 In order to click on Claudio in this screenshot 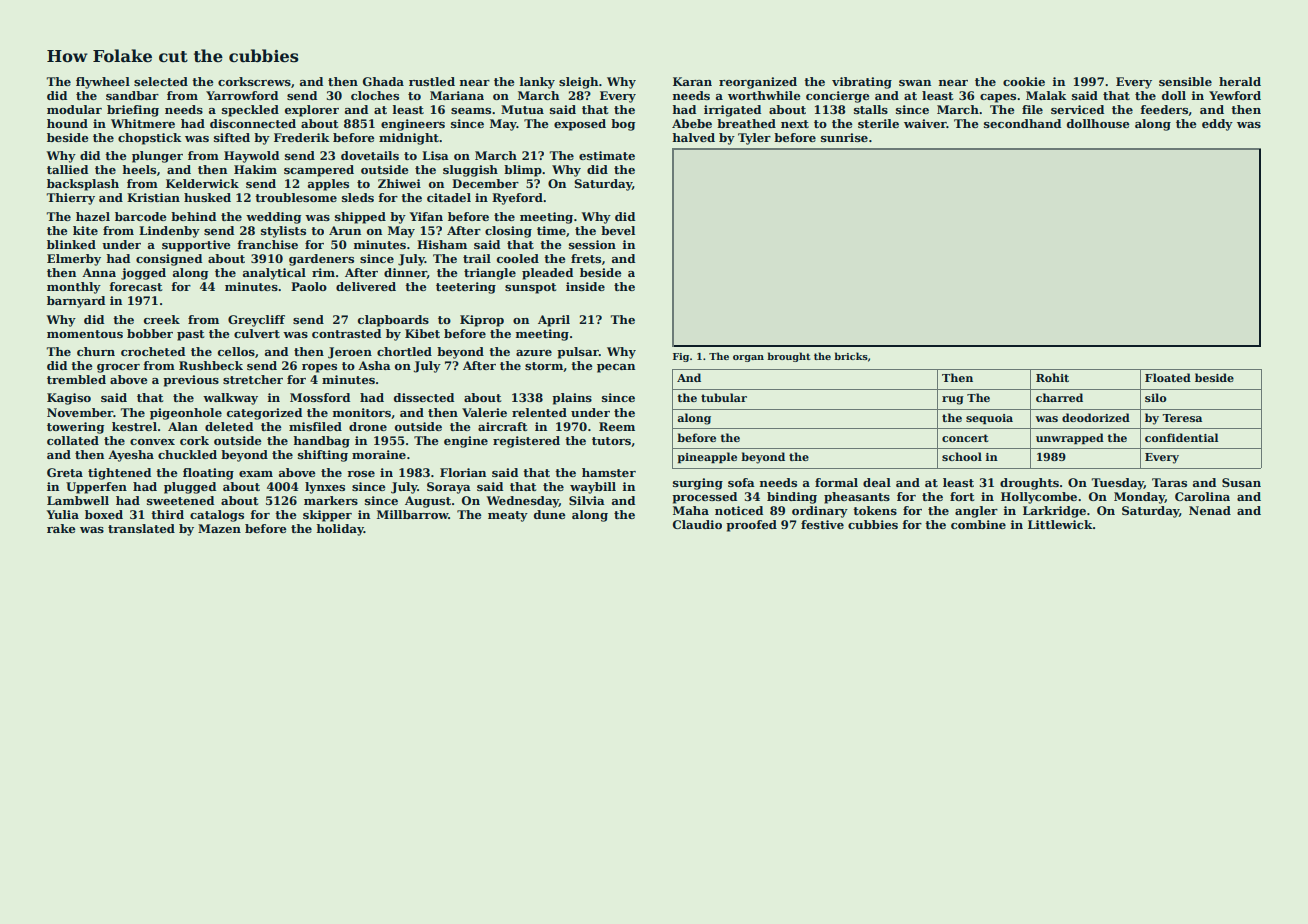, I will do `click(697, 524)`.
